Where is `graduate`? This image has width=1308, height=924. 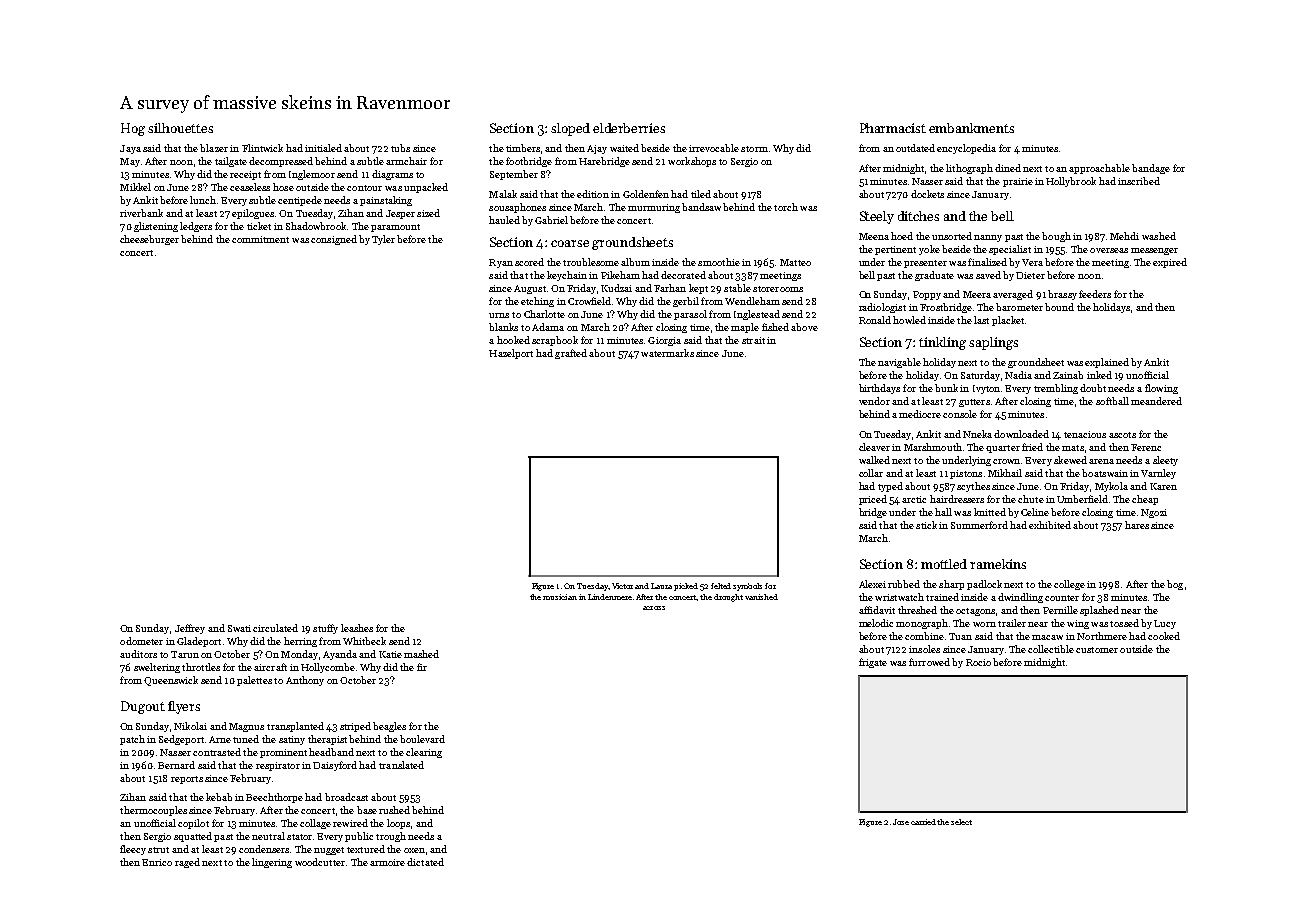
graduate is located at coordinates (934, 276).
